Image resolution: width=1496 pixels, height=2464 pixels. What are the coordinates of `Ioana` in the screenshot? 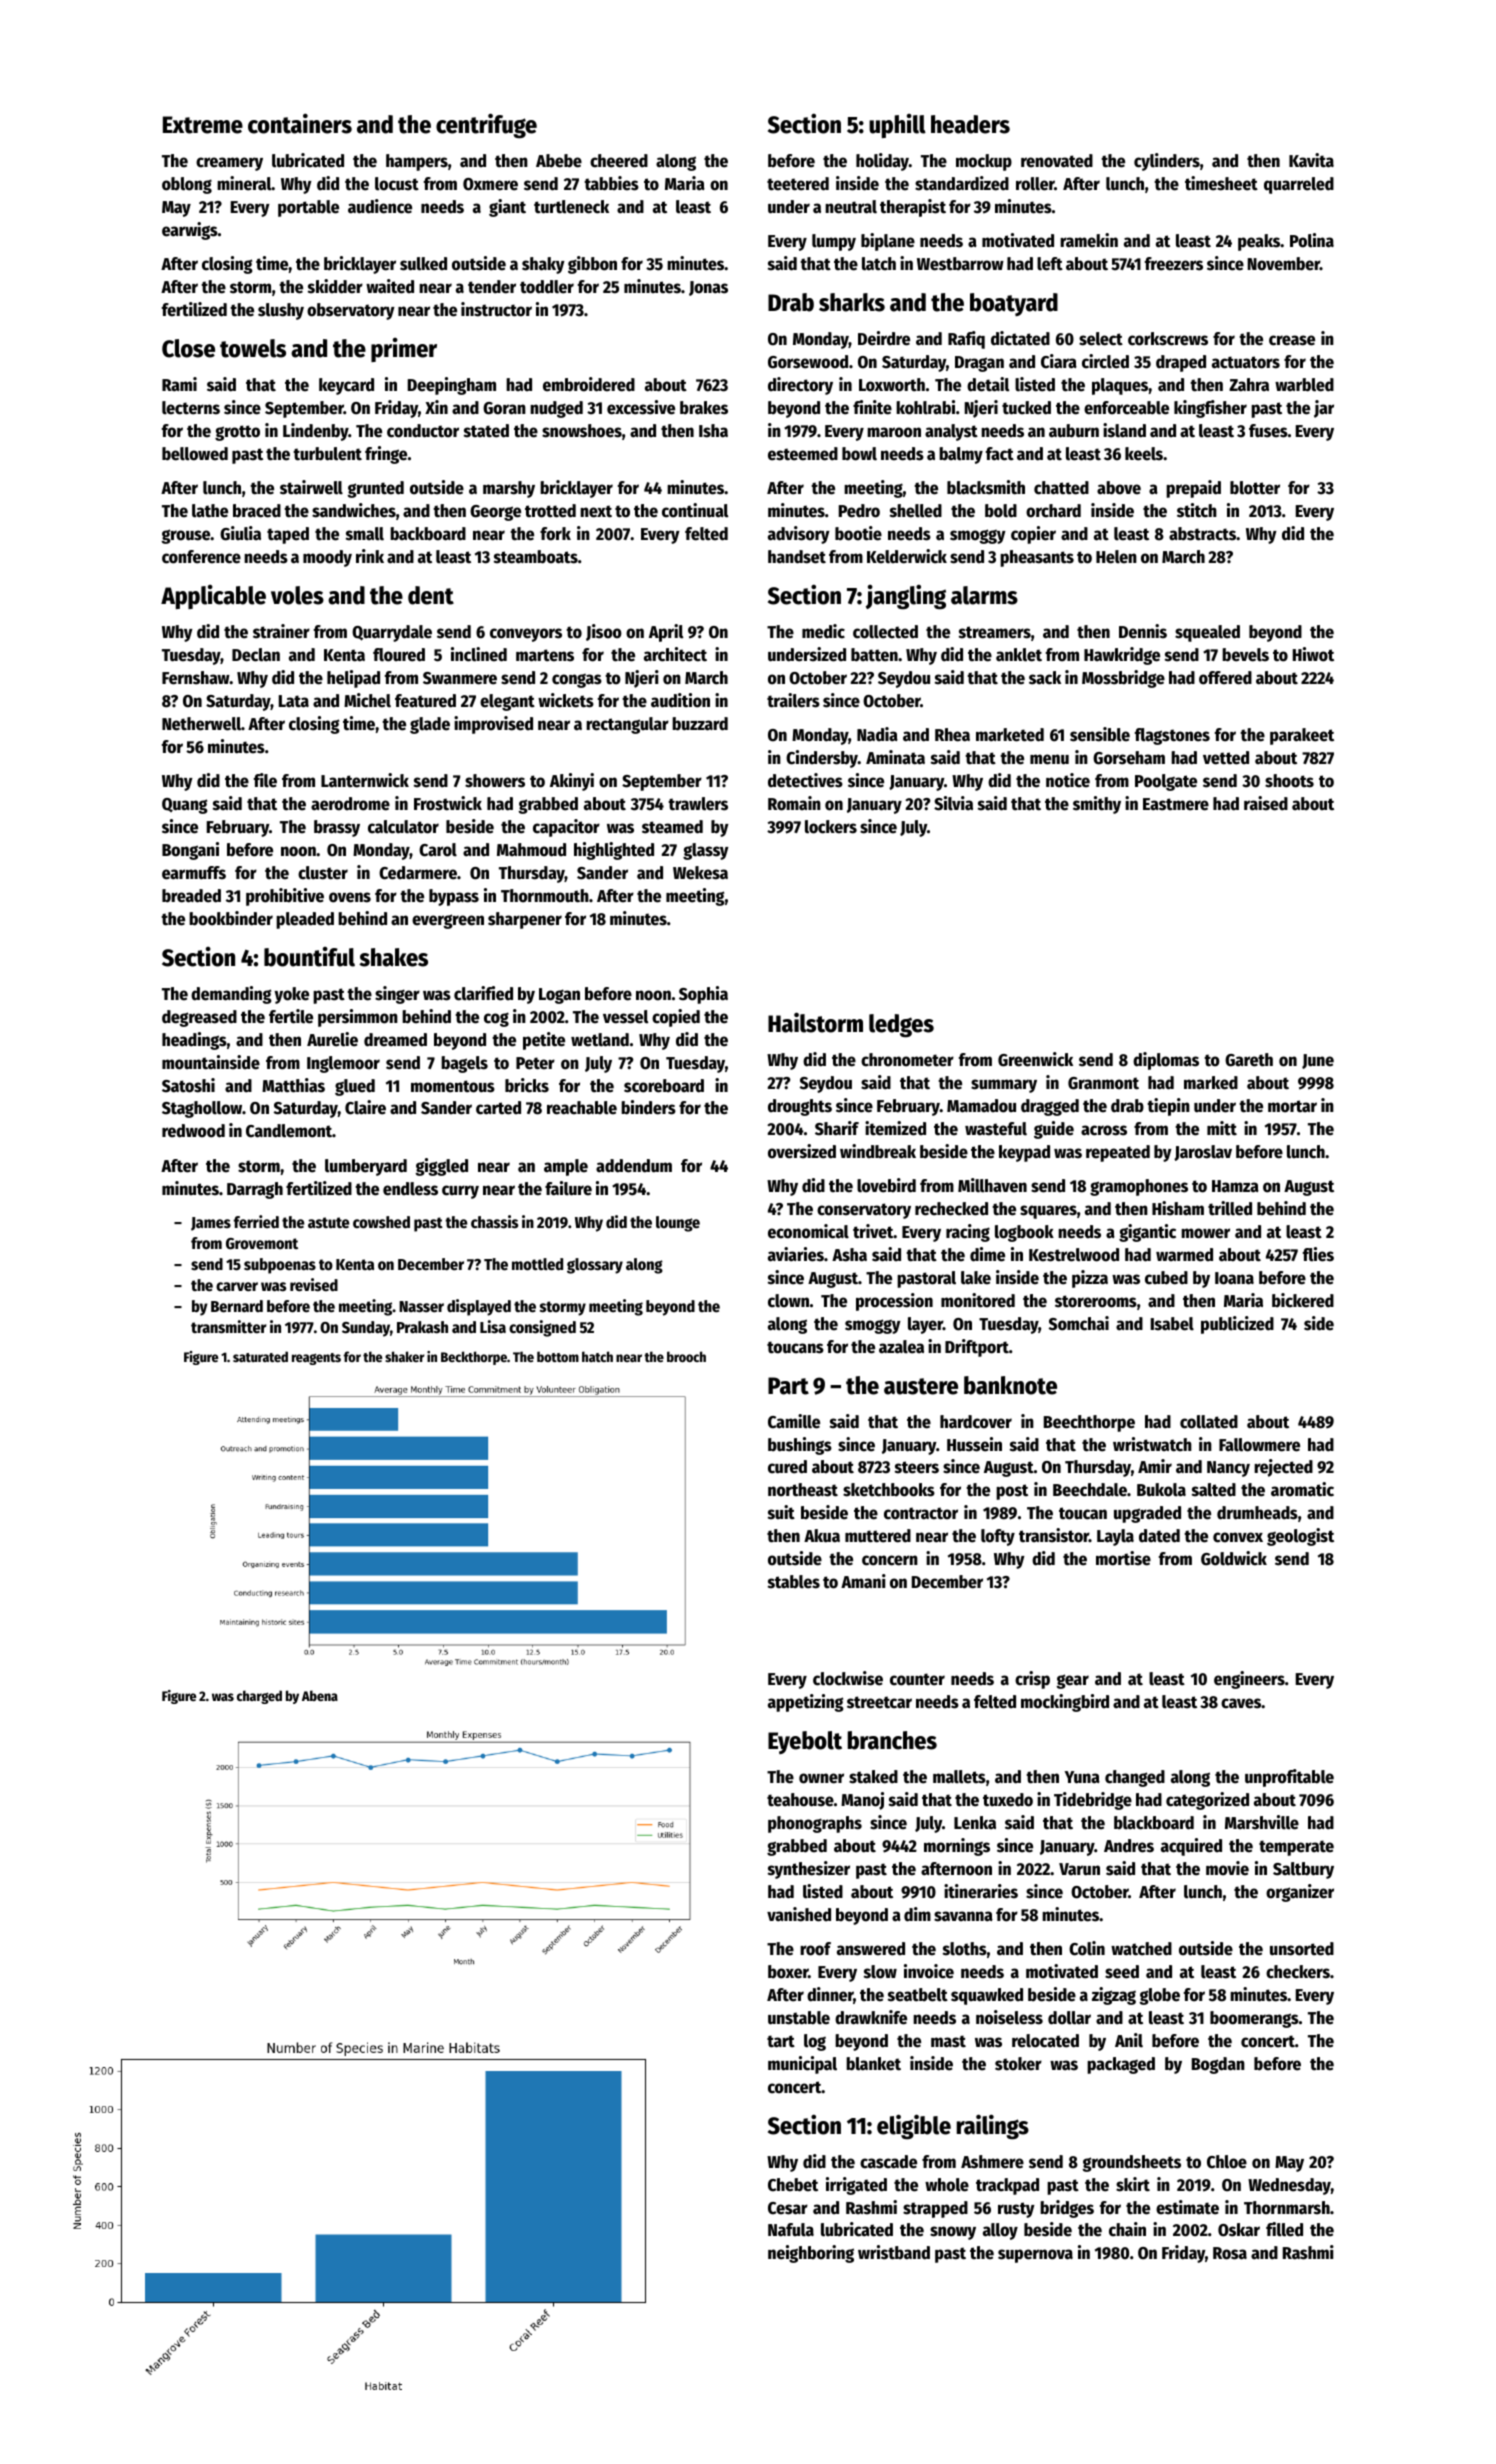 It's located at (1234, 1278).
